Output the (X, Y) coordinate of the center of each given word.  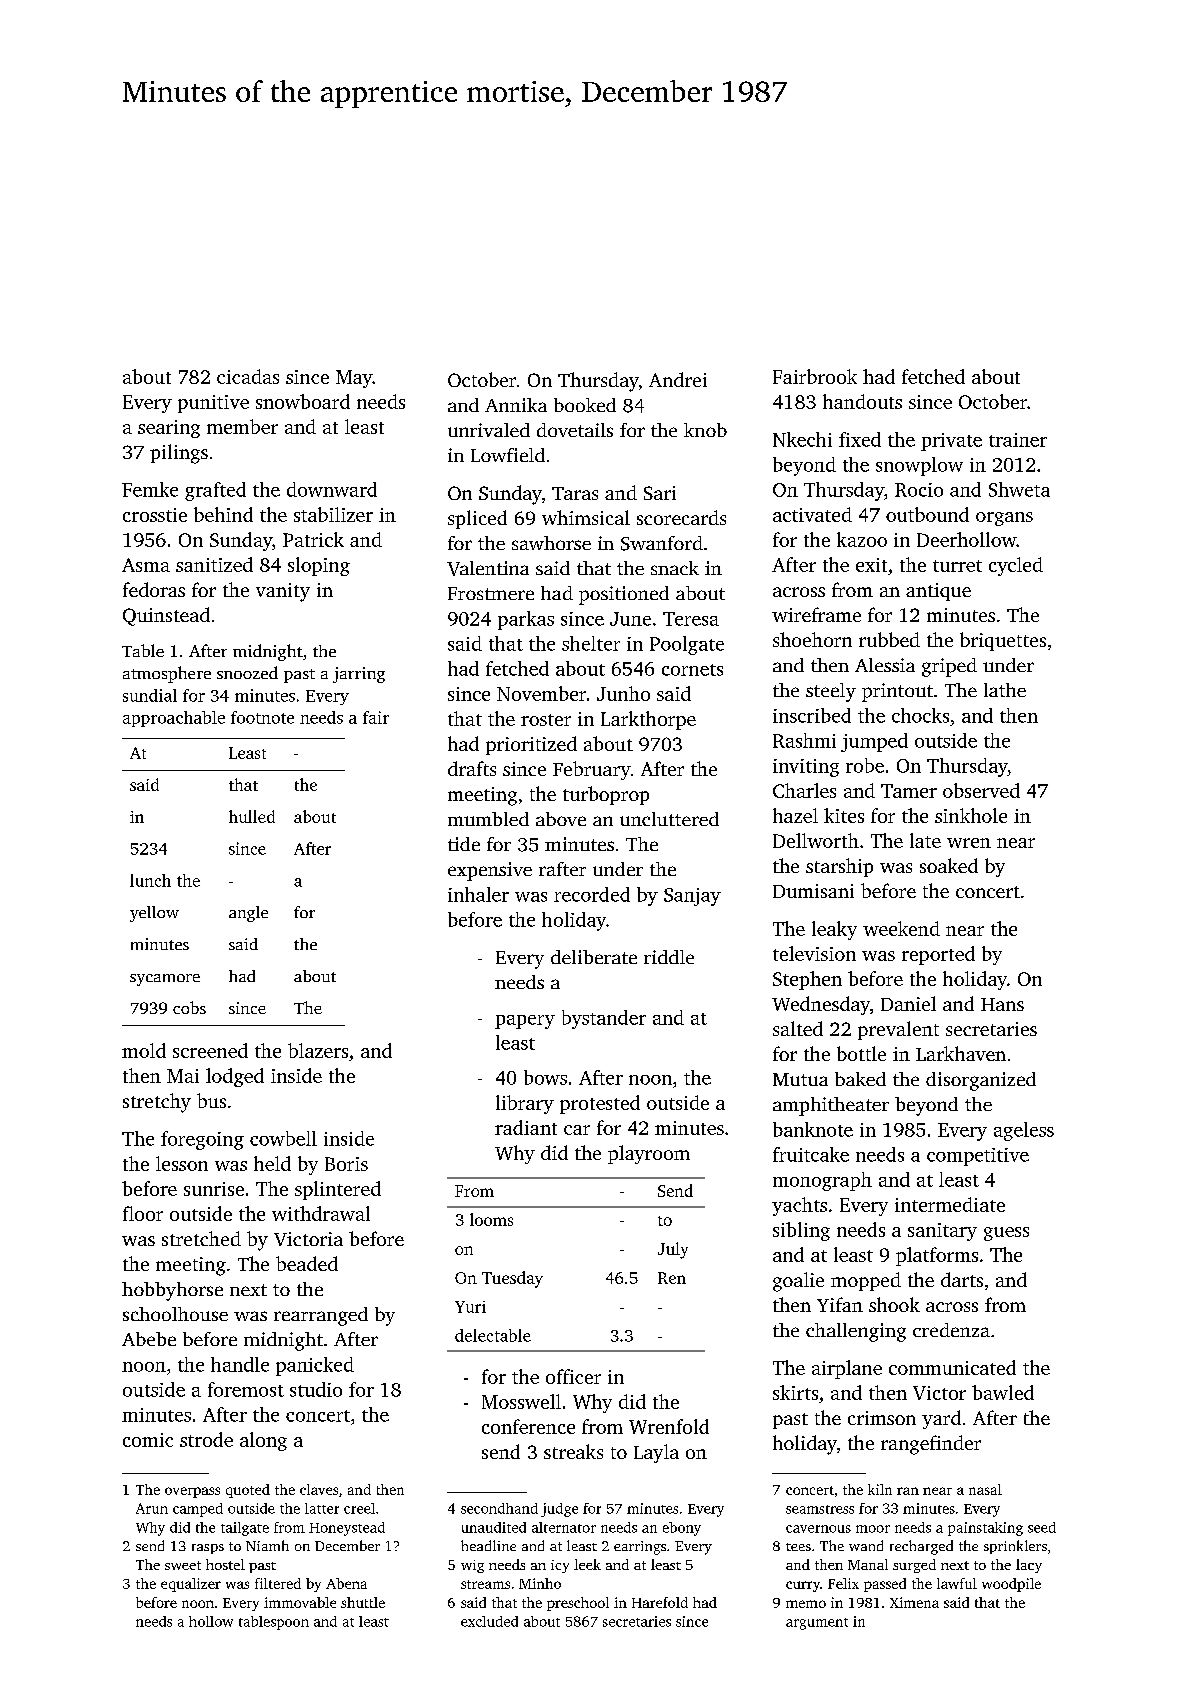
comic (148, 1440)
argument (817, 1624)
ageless (1024, 1131)
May (354, 379)
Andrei (678, 379)
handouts (862, 401)
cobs (189, 1007)
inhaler (478, 894)
